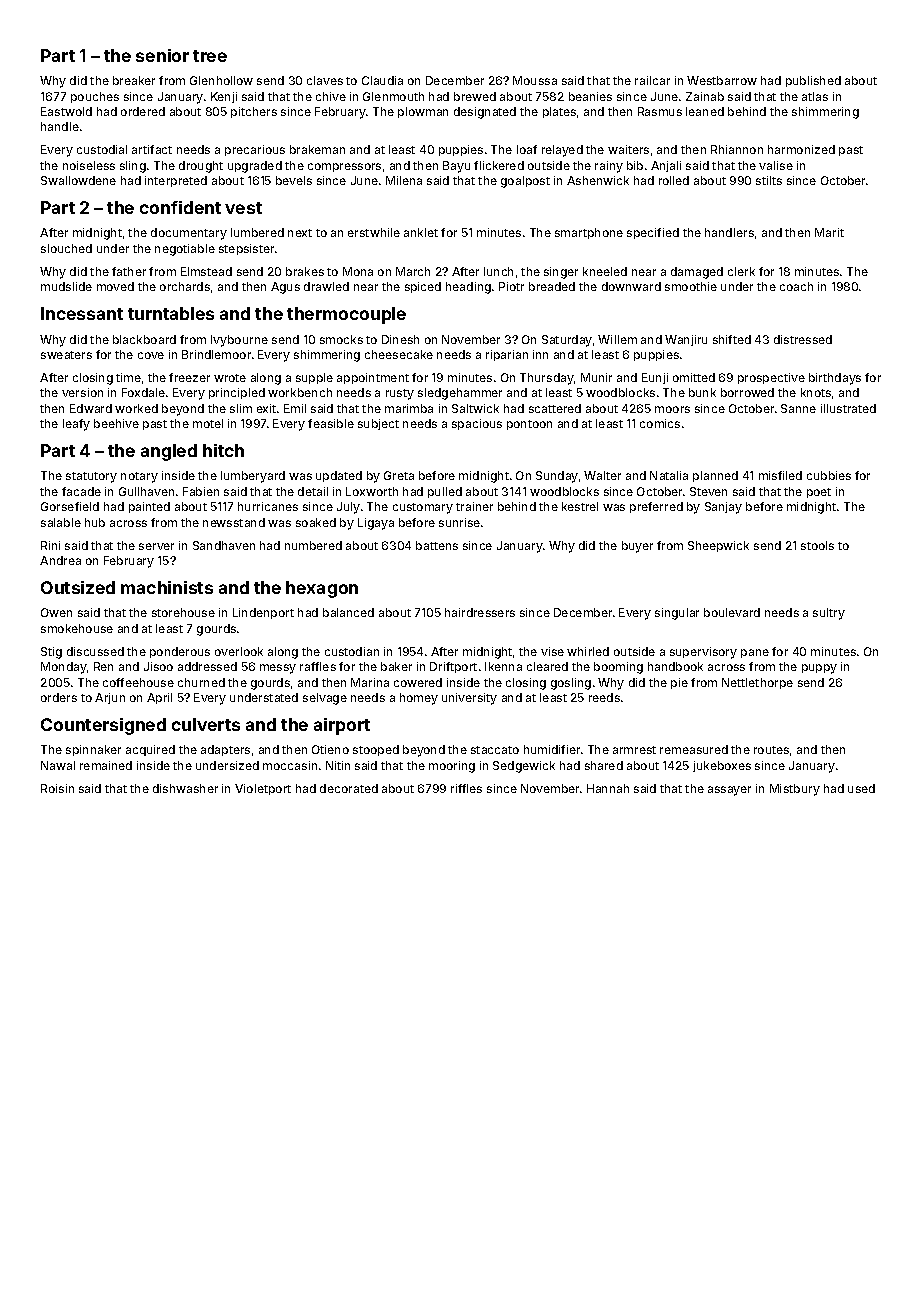 The height and width of the screenshot is (1308, 924). What do you see at coordinates (331, 96) in the screenshot?
I see `chive` at bounding box center [331, 96].
